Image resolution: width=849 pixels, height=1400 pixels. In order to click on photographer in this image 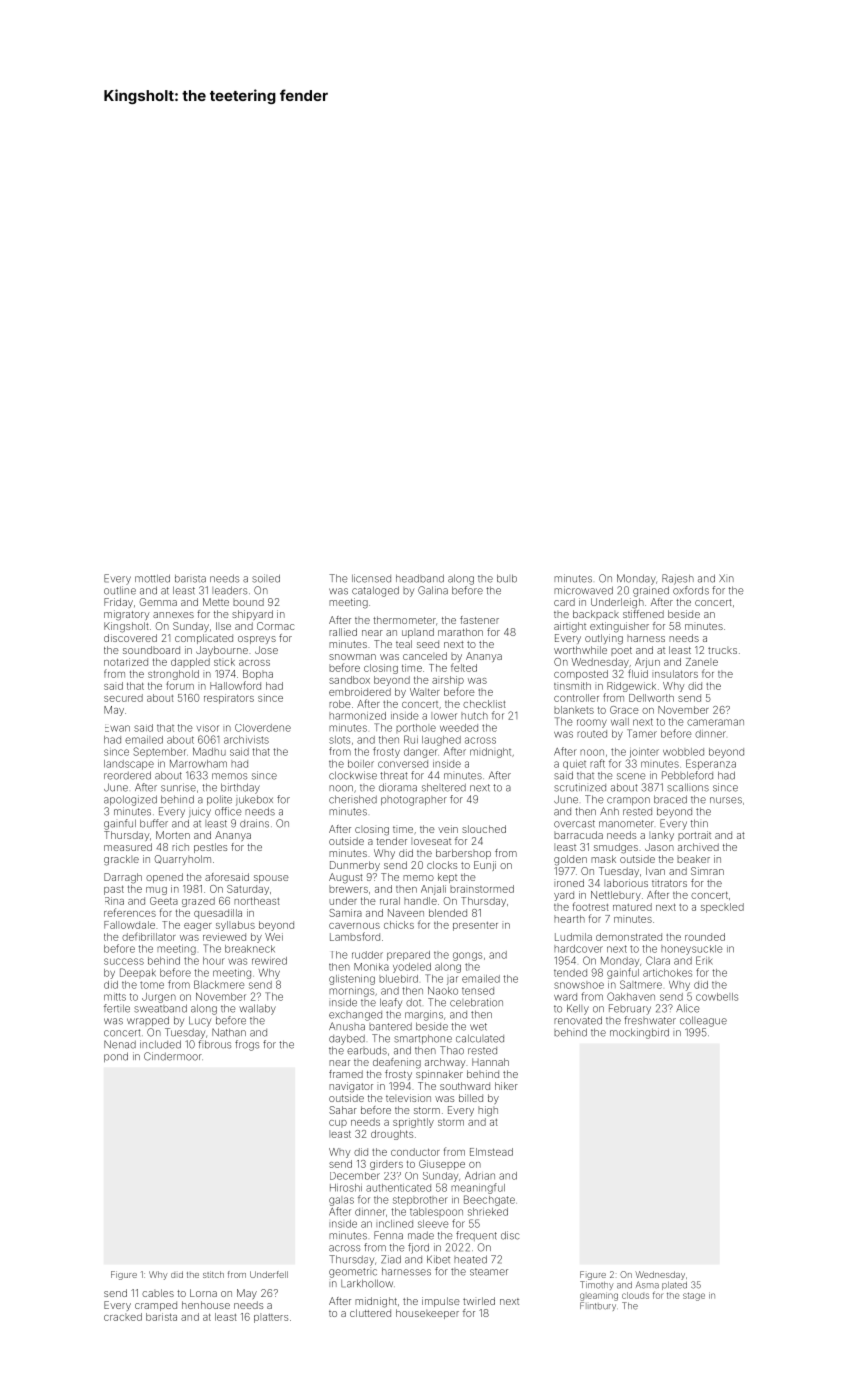, I will do `click(414, 801)`.
